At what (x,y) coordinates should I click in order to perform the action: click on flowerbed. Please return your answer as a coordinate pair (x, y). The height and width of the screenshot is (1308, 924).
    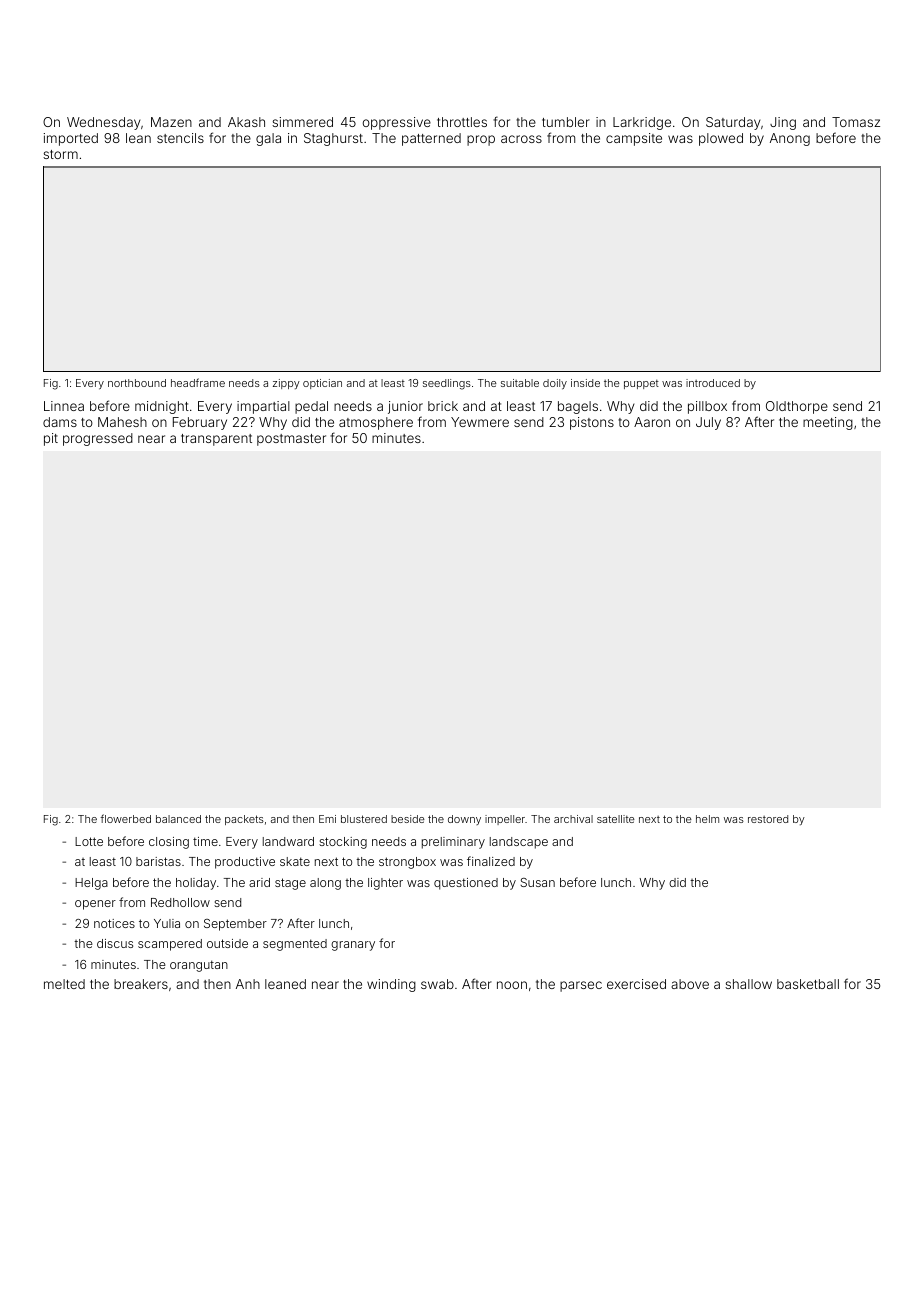
    Looking at the image, I should click on (125, 818).
